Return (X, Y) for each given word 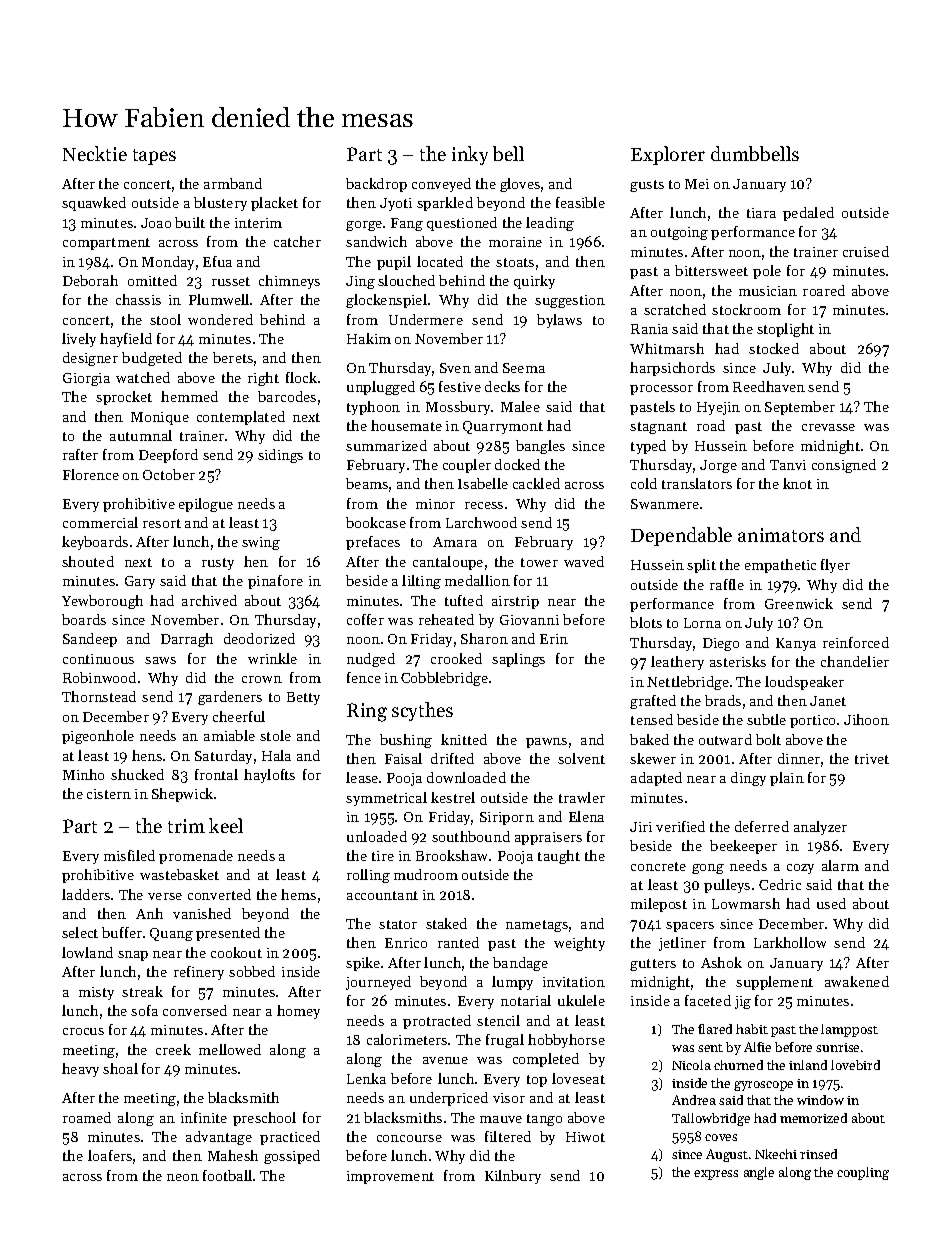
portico (812, 721)
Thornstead (99, 696)
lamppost (849, 1030)
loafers (110, 1155)
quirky (534, 282)
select (80, 932)
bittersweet (711, 270)
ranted (458, 942)
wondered (220, 319)
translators (697, 483)
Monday (168, 263)
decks (502, 386)
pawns (546, 743)
